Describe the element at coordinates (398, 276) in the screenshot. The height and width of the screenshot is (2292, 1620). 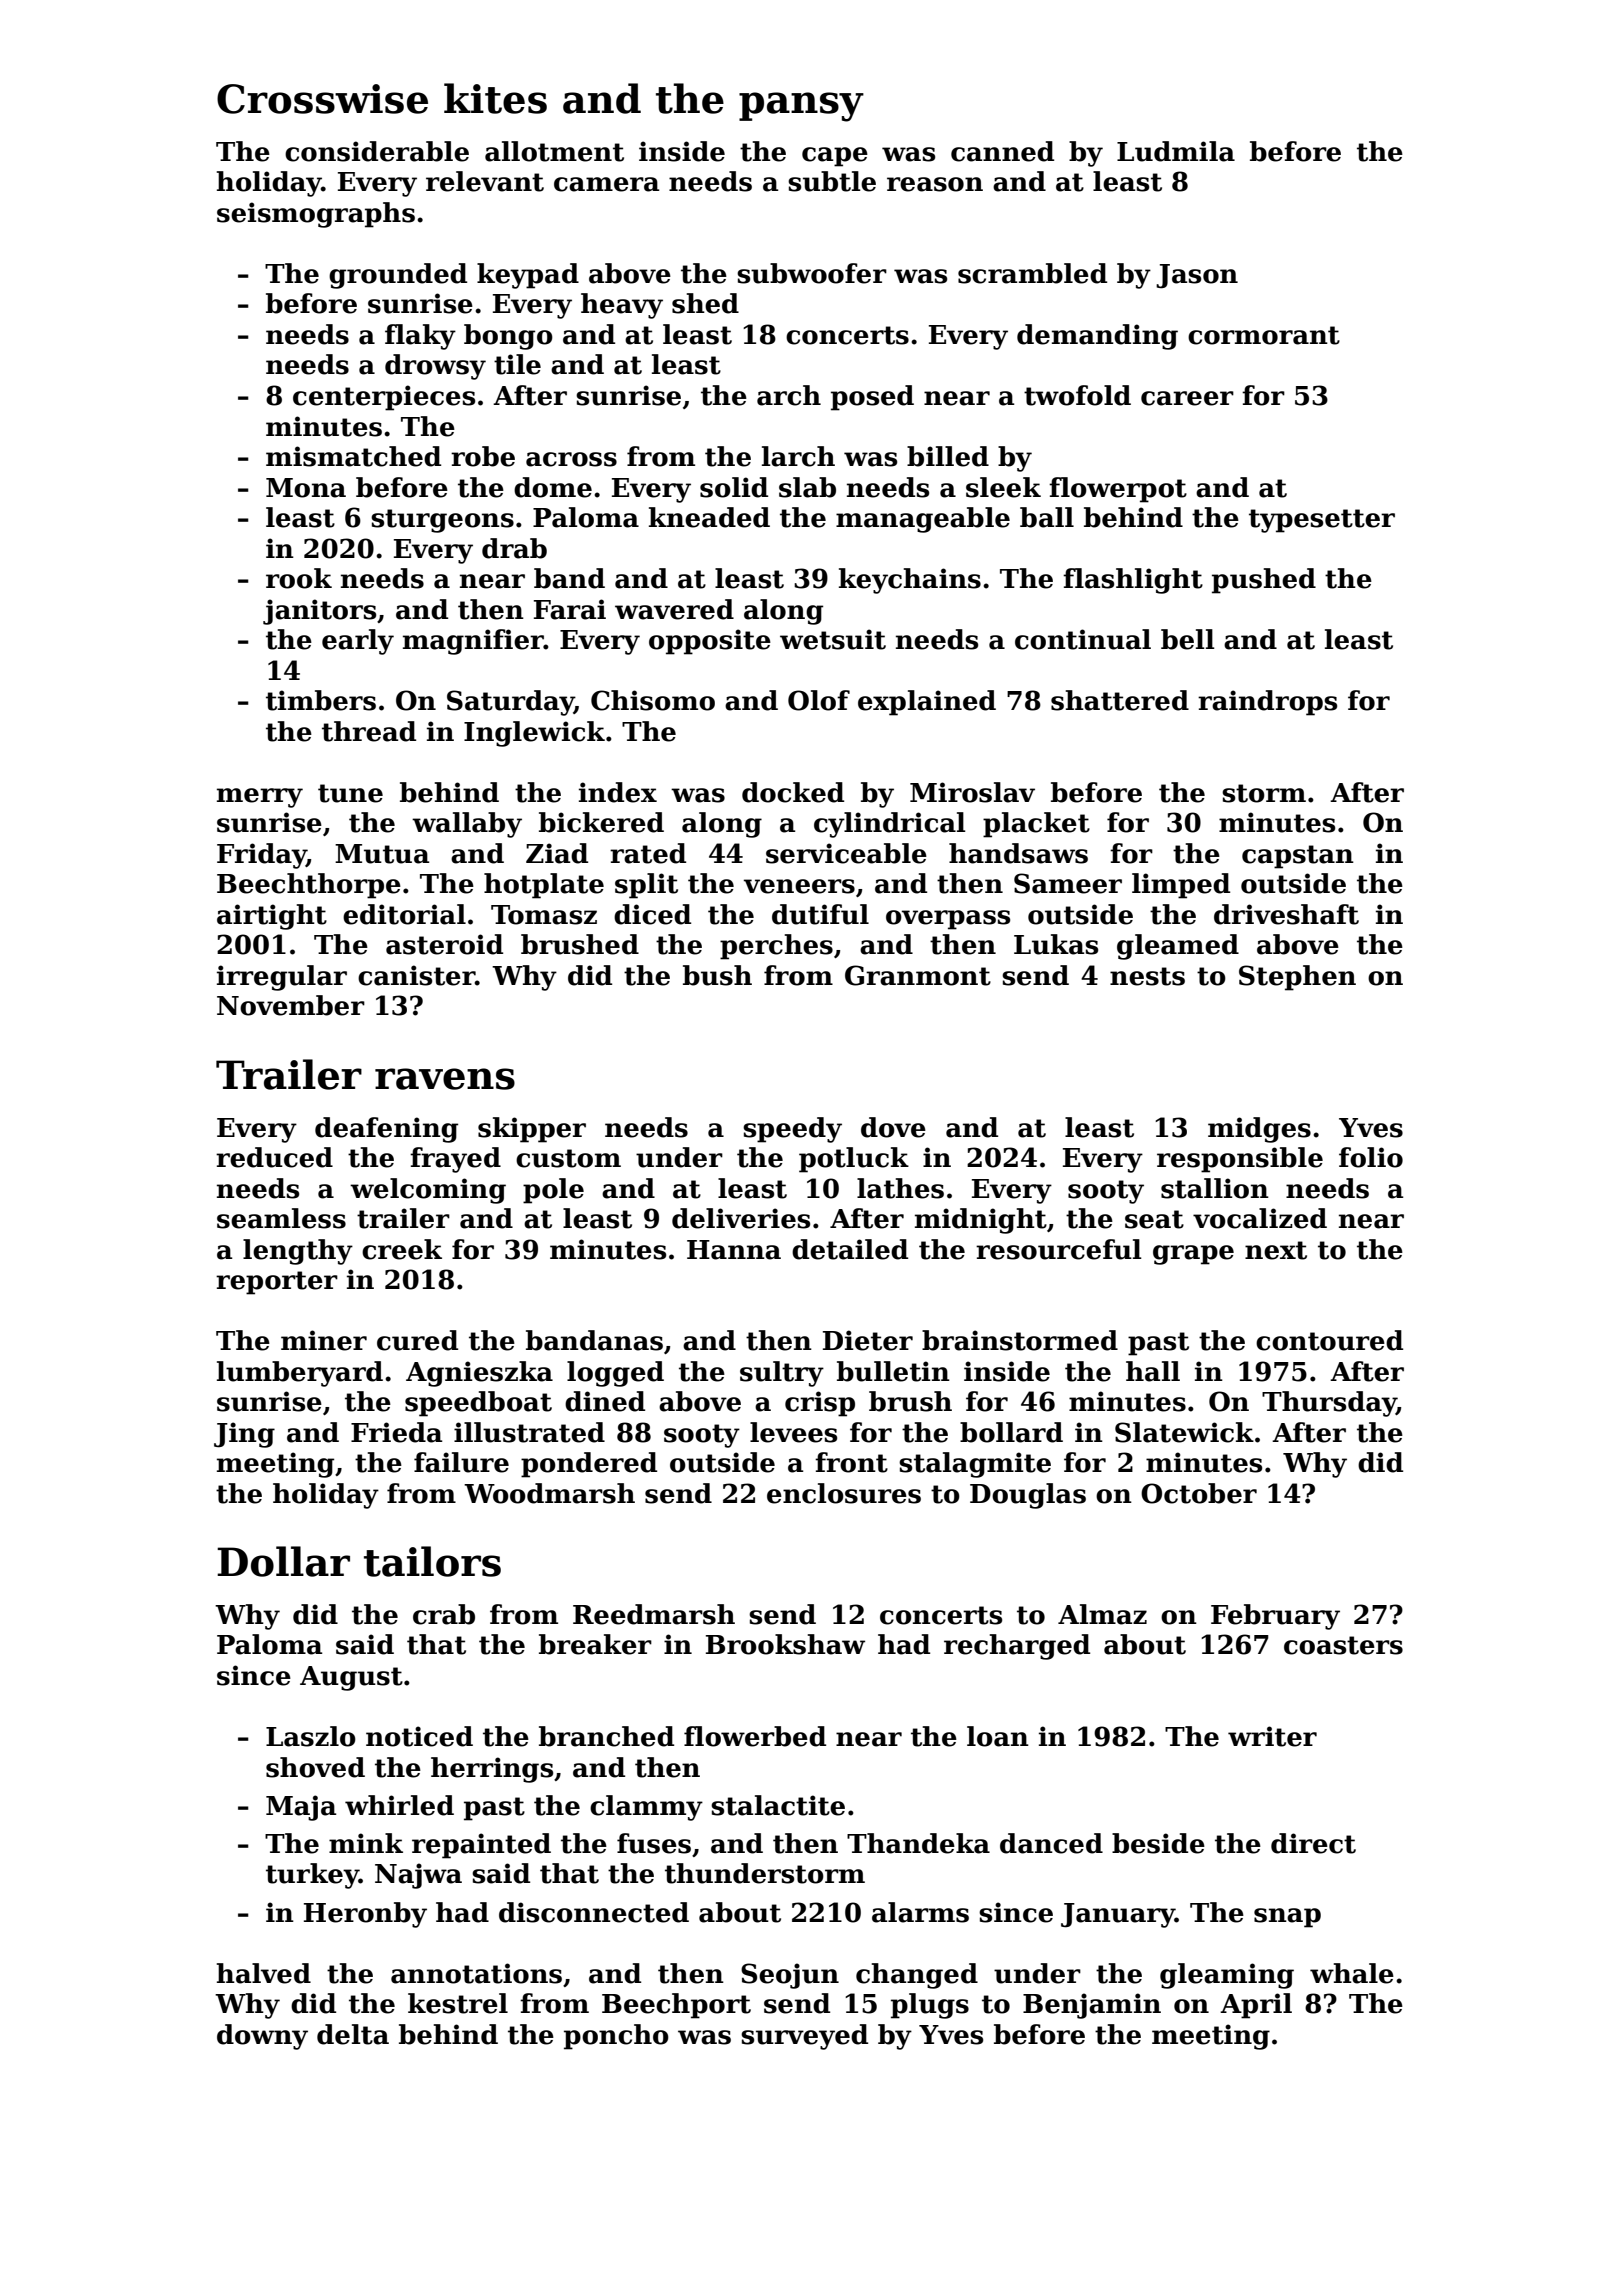
I see `grounded` at that location.
